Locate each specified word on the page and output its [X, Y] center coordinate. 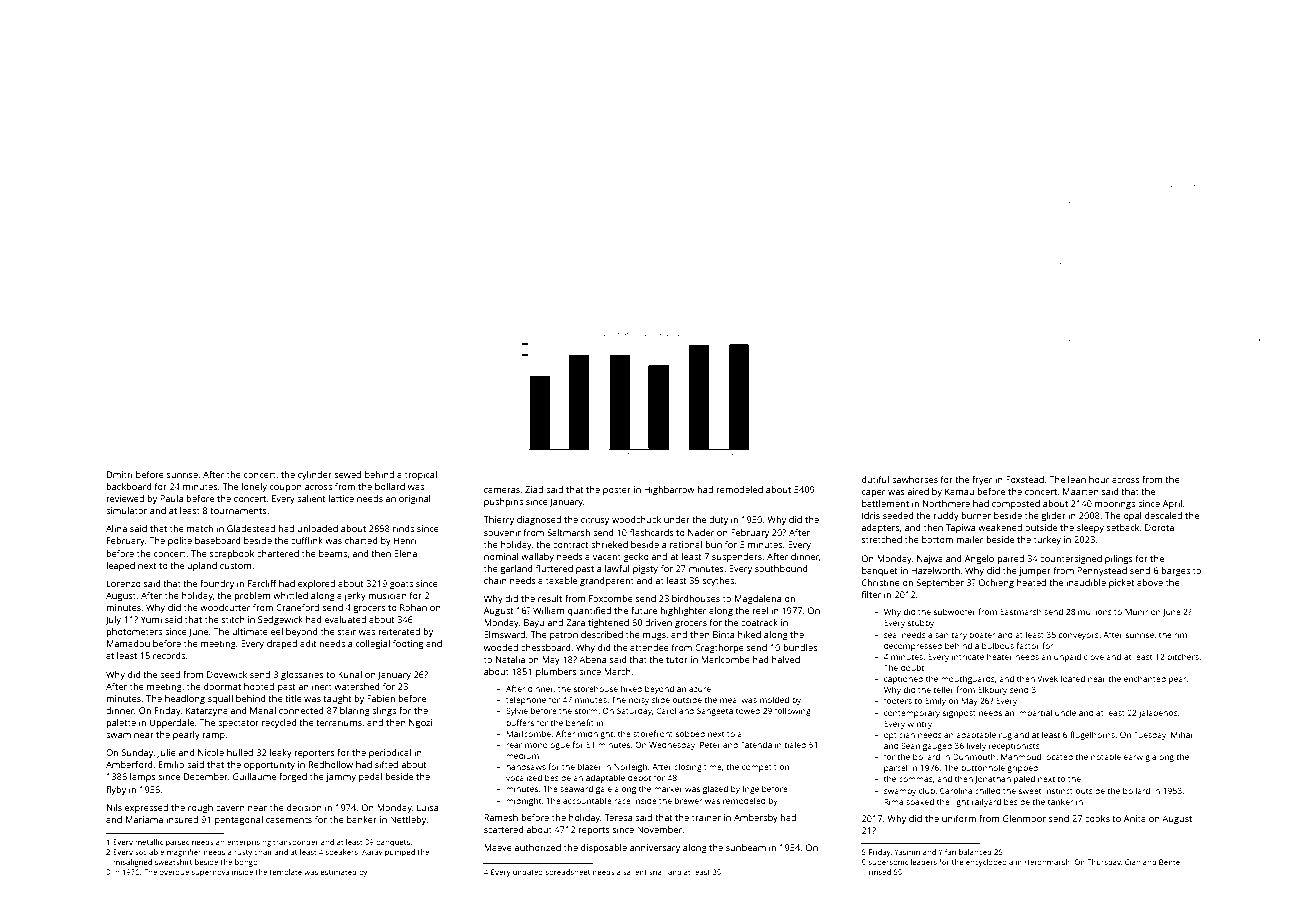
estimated [338, 872]
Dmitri [120, 474]
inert [322, 686]
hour [1099, 479]
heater [1000, 656]
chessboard [546, 647]
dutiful [875, 479]
